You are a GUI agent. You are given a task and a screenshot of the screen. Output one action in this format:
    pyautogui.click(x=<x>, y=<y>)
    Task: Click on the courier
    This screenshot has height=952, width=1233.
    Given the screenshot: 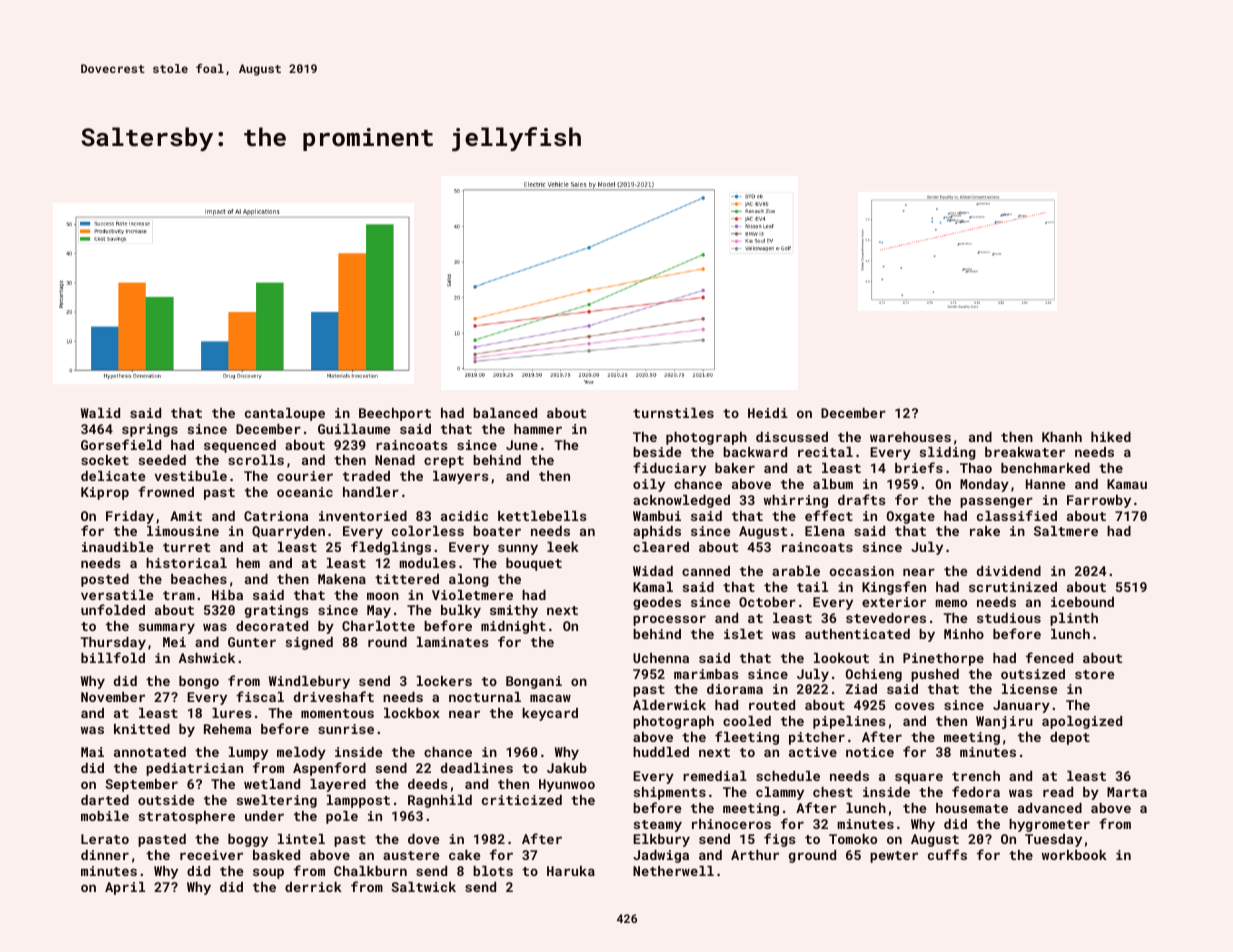 What is the action you would take?
    pyautogui.click(x=305, y=476)
